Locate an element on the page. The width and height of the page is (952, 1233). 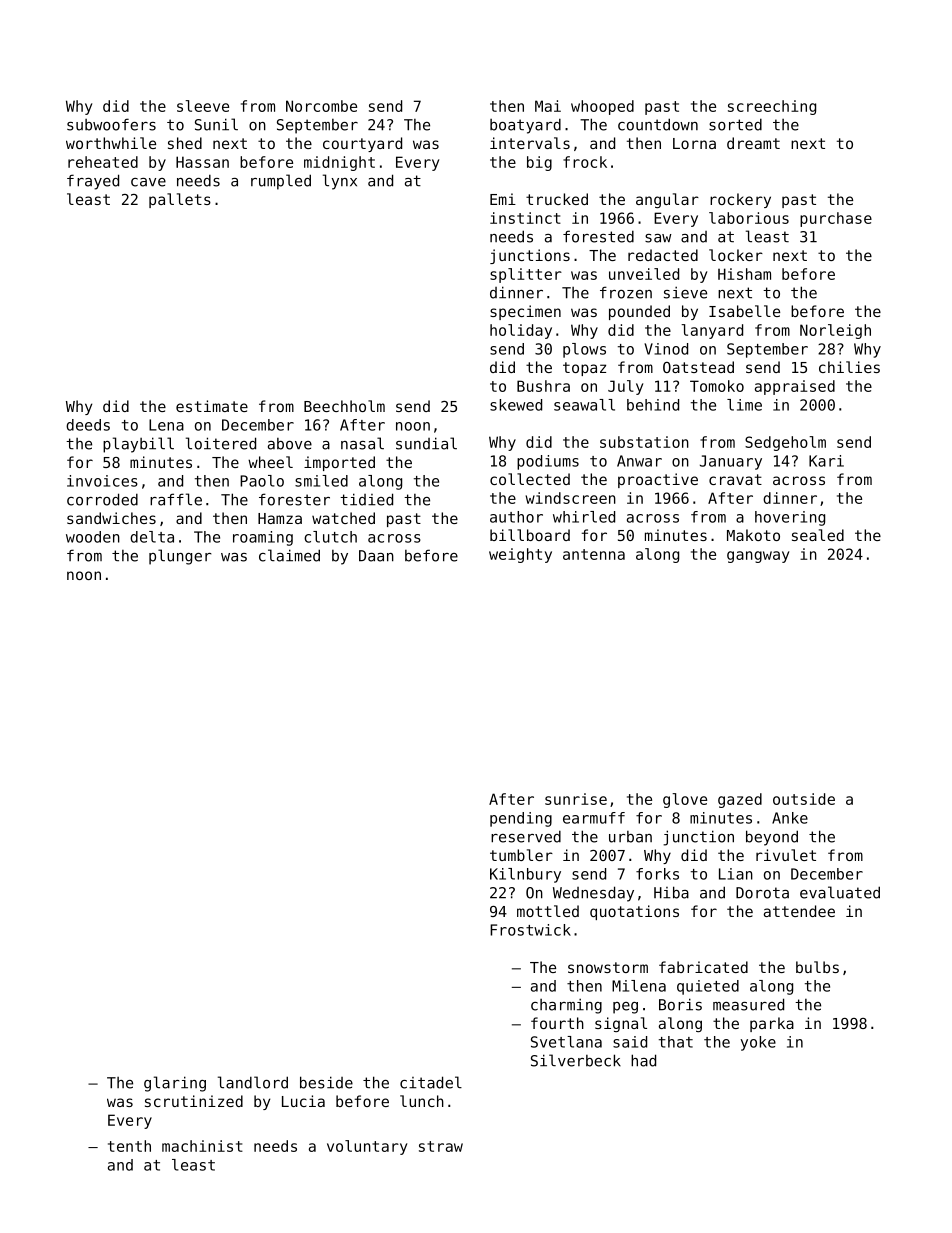
Norcombe is located at coordinates (321, 106).
